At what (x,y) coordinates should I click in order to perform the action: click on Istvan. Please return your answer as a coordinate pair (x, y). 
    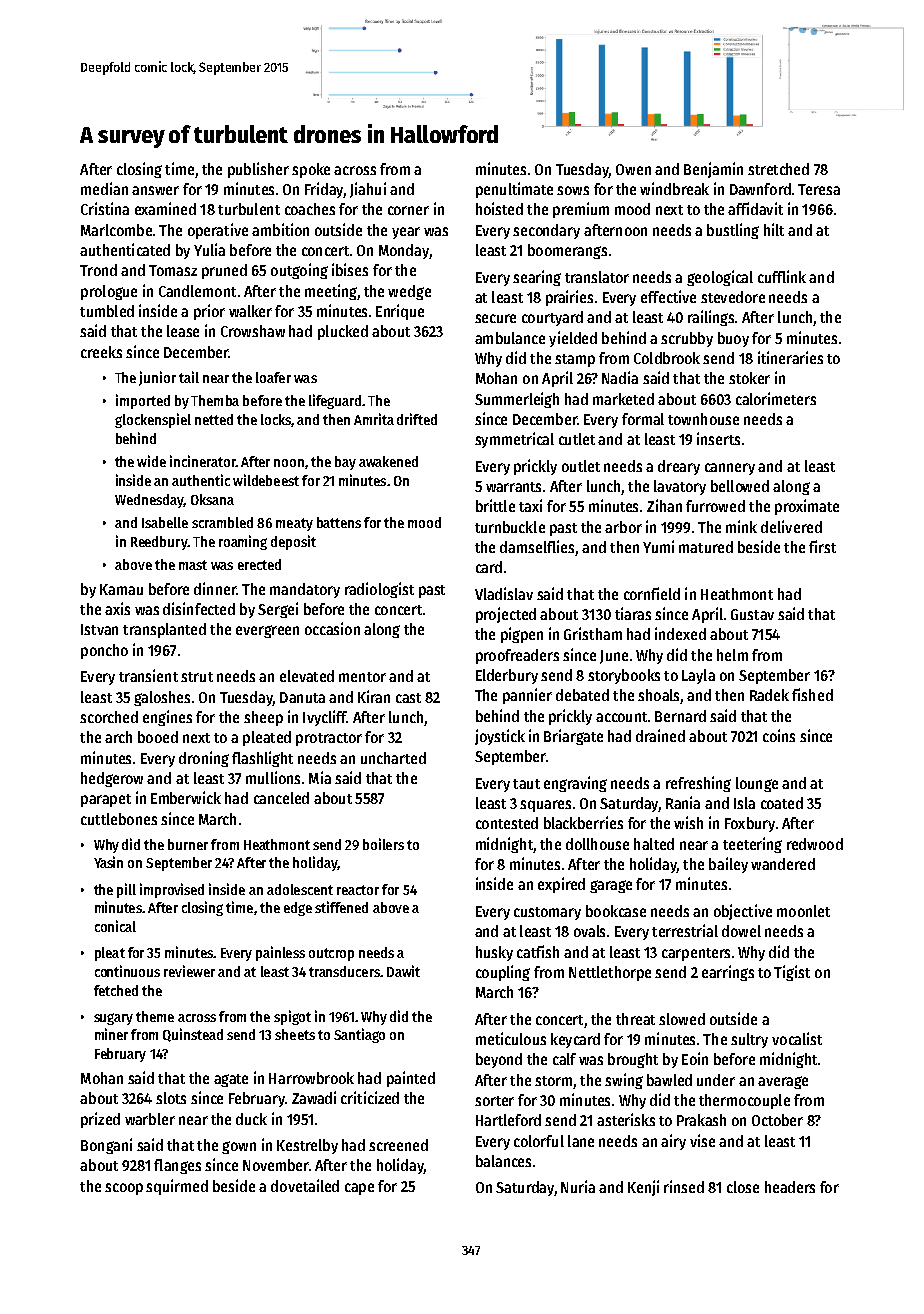
    Looking at the image, I should click on (99, 629).
